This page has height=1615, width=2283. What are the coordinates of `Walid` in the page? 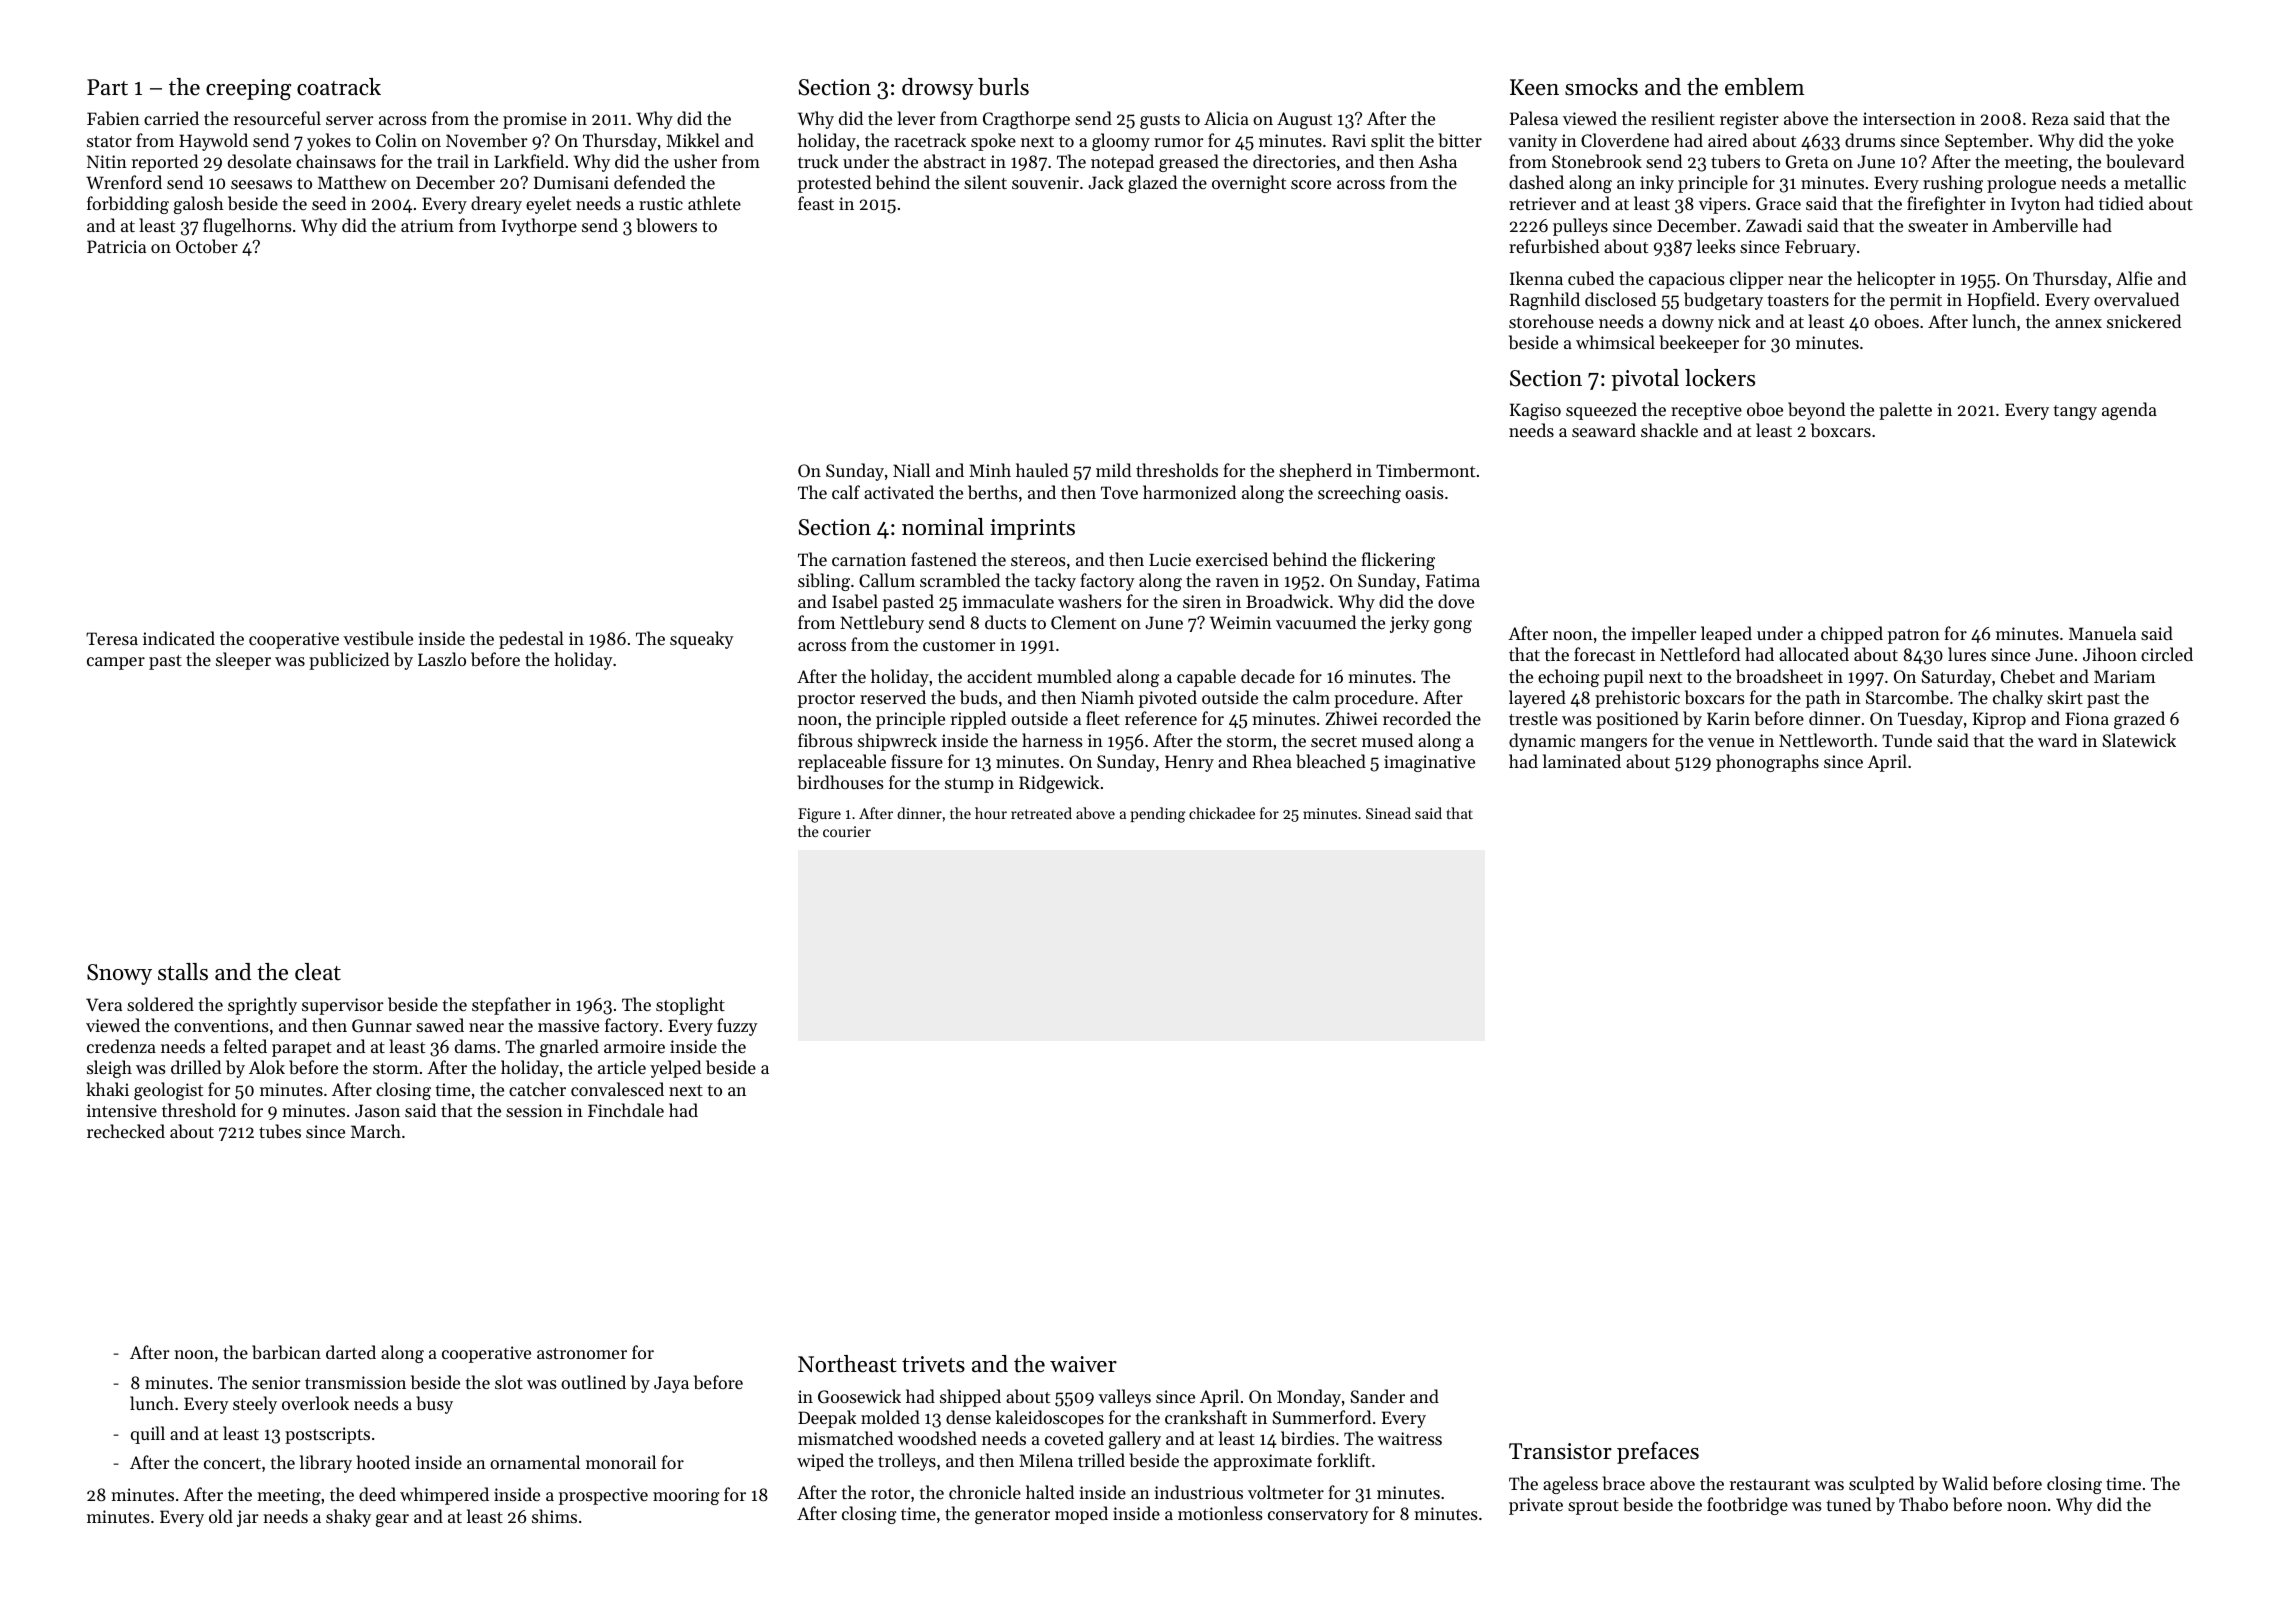 It's located at (1965, 1483).
